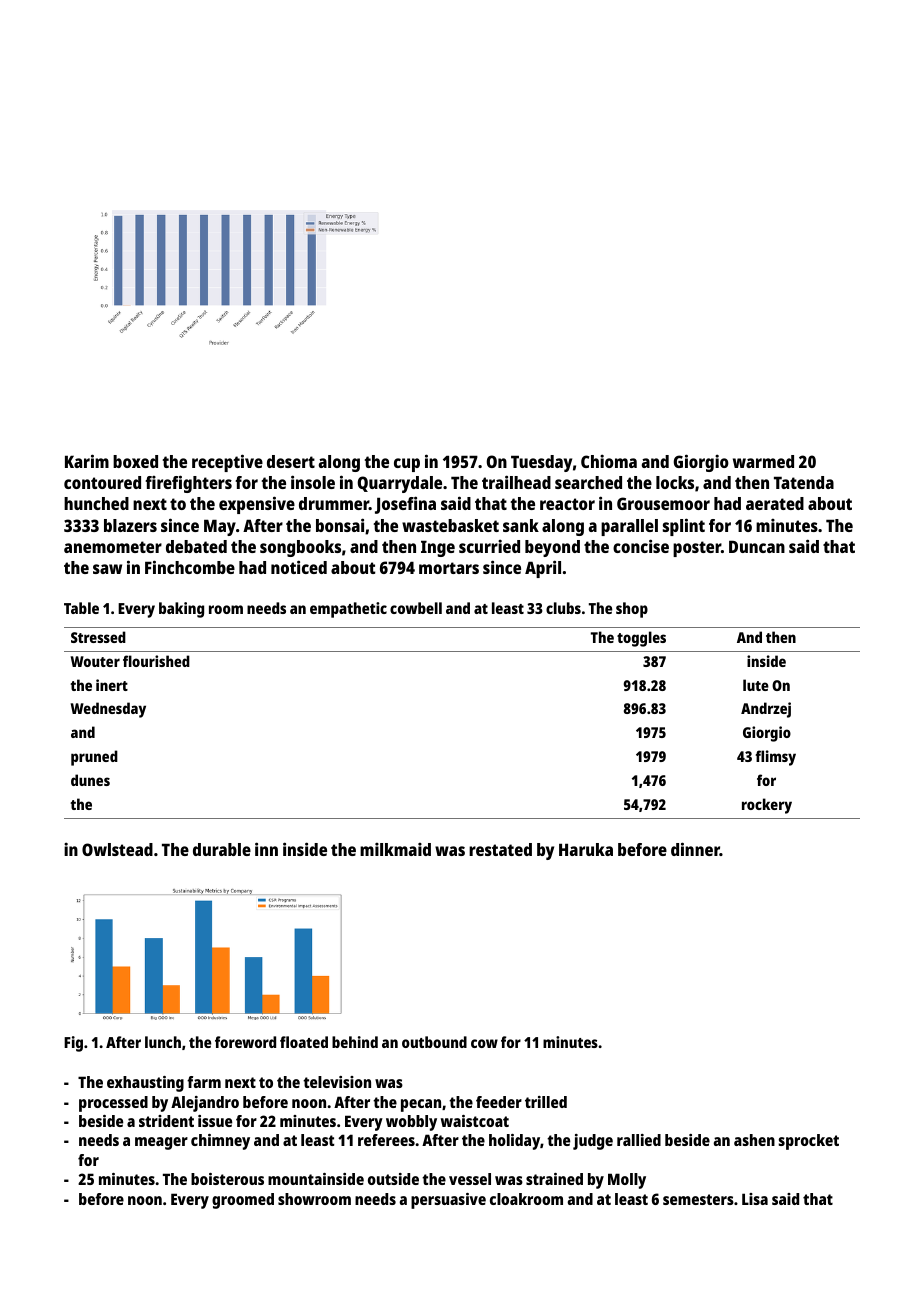 The image size is (924, 1314). Describe the element at coordinates (130, 525) in the document. I see `blazers` at that location.
